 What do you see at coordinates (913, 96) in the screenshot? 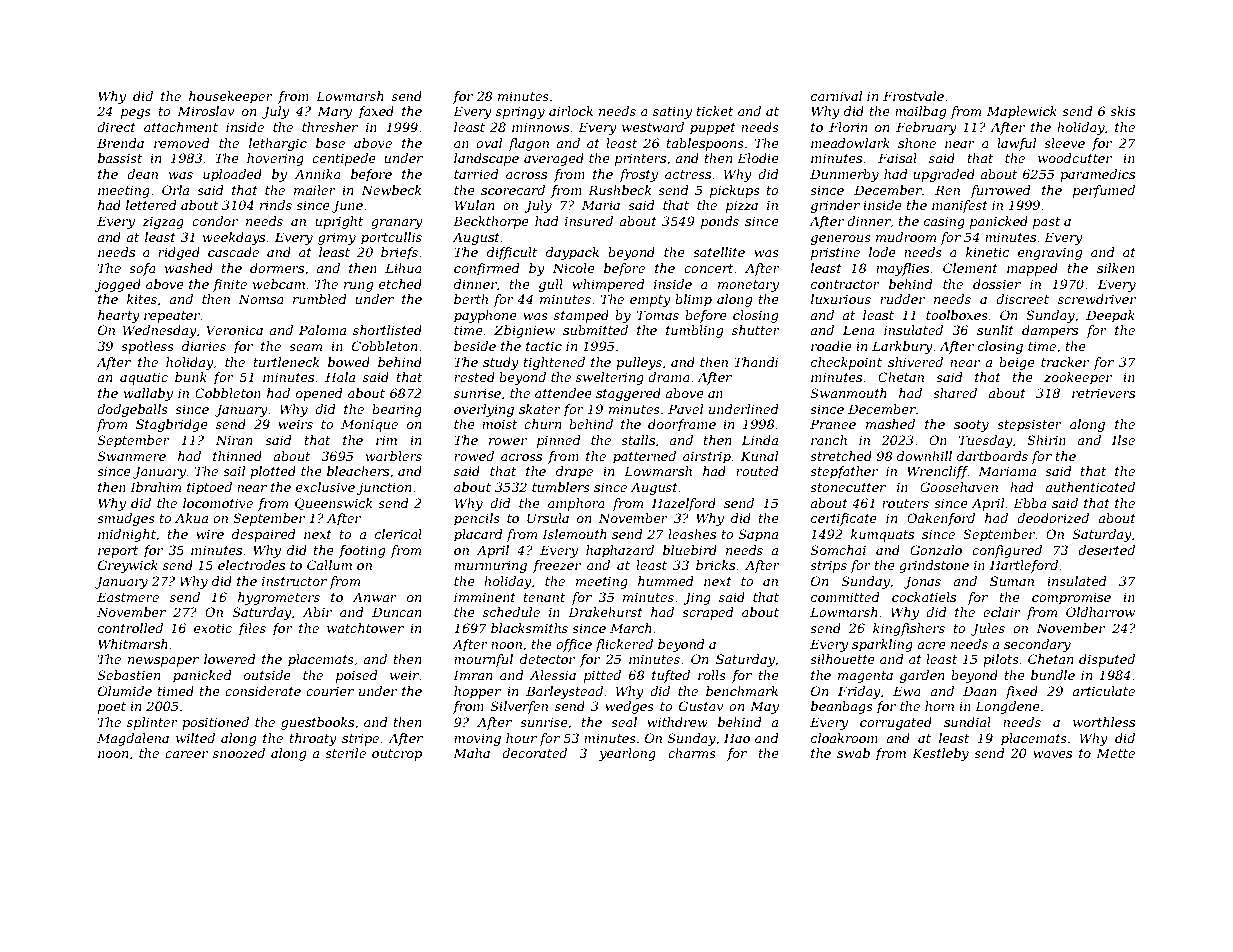
I see `Frostvale` at bounding box center [913, 96].
